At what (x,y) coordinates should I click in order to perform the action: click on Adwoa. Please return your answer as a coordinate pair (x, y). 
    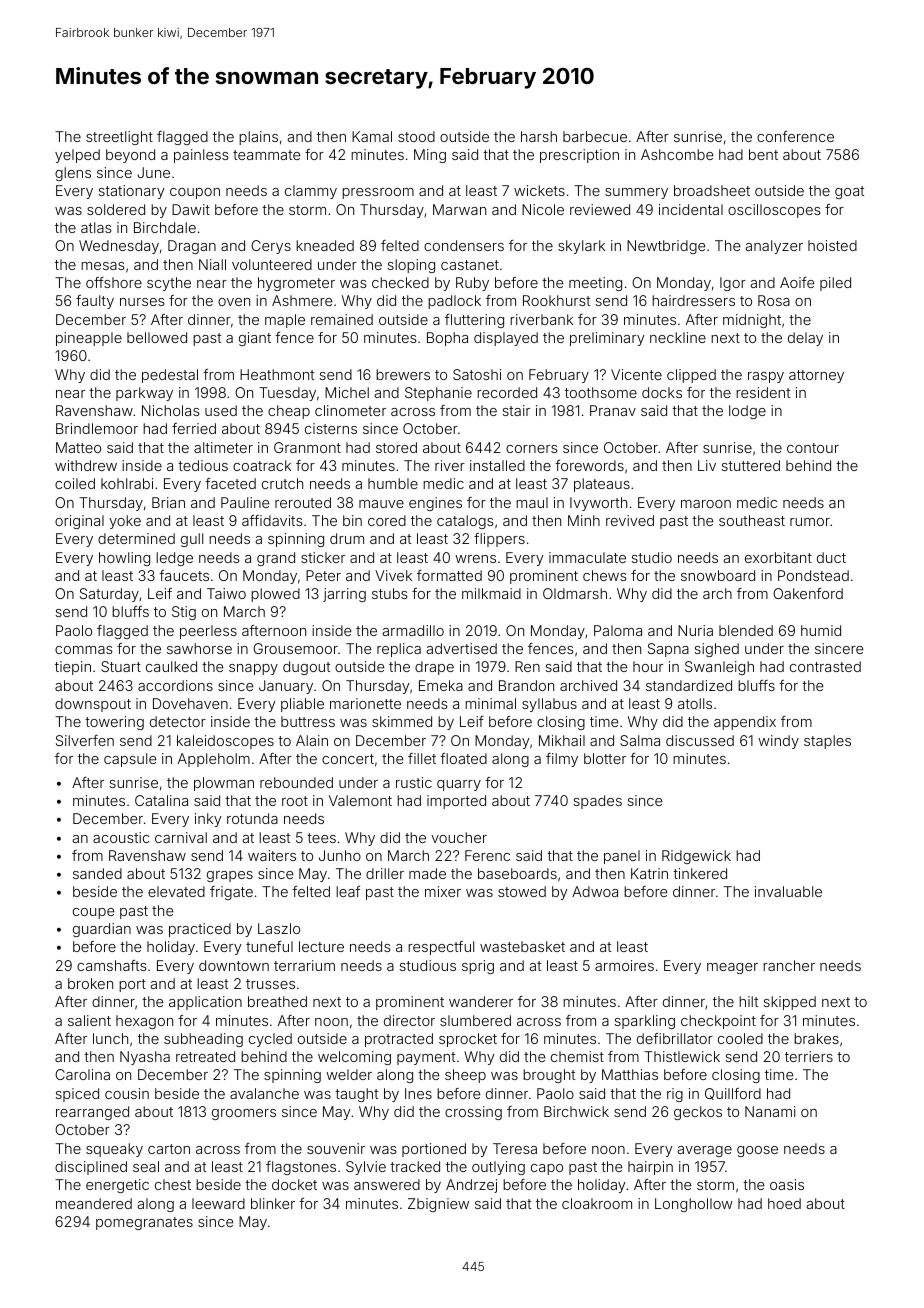
    Looking at the image, I should click on (595, 891).
